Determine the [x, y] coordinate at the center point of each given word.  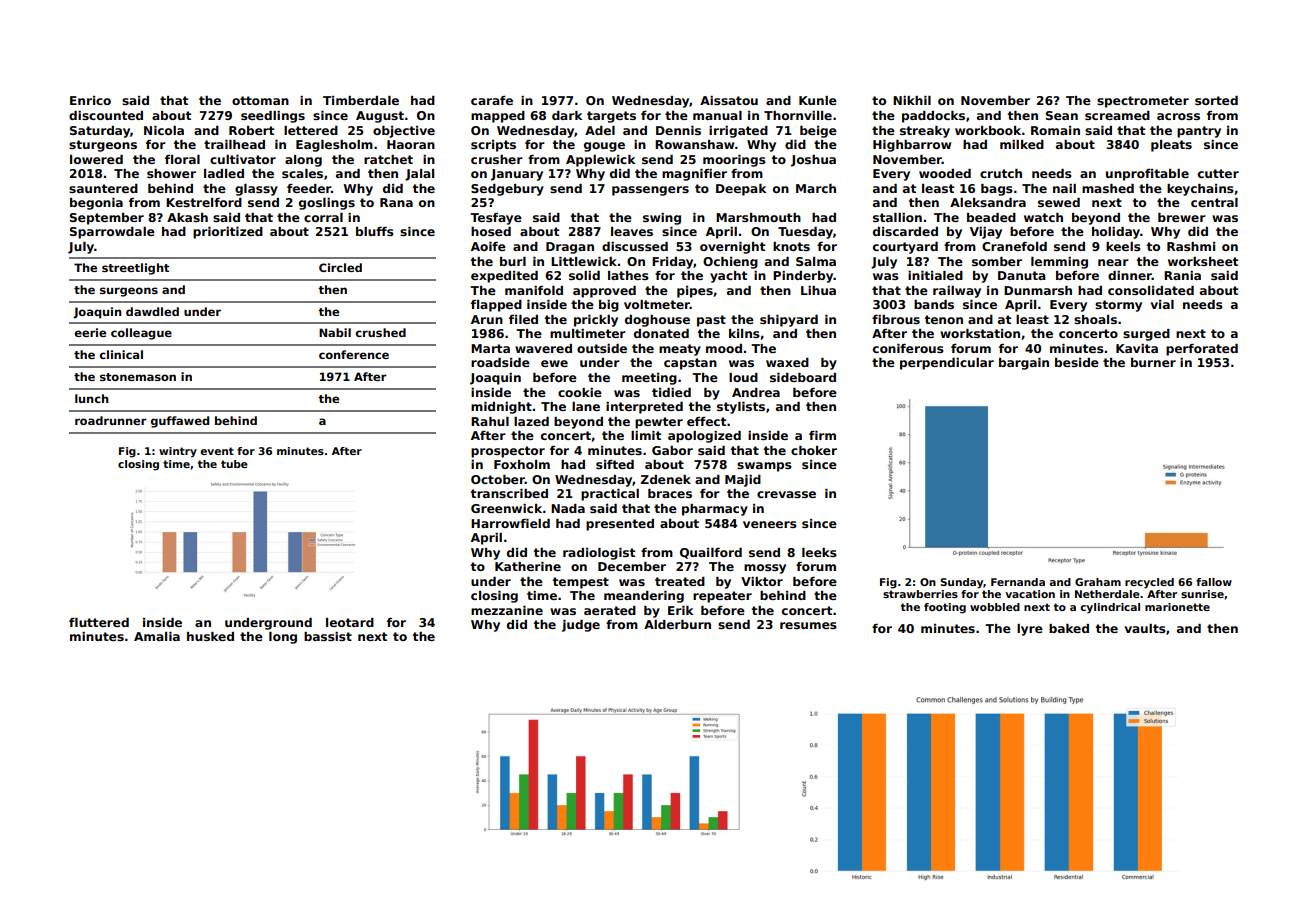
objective [404, 132]
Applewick [600, 161]
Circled [340, 267]
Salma [816, 261]
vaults [1145, 628]
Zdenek [666, 479]
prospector [508, 452]
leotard [350, 622]
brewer [1182, 217]
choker [814, 450]
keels [1123, 246]
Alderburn [677, 624]
